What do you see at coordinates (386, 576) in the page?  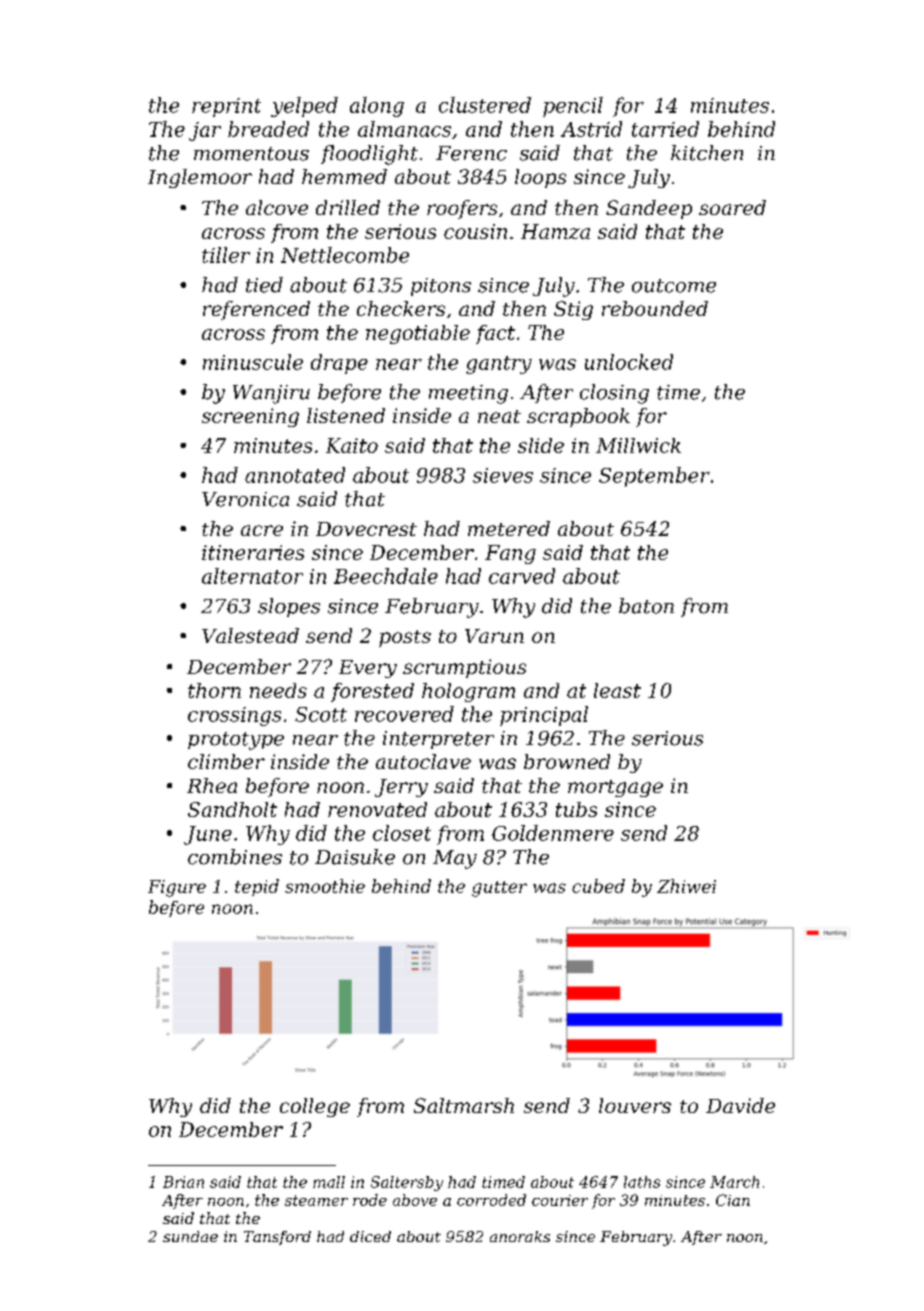 I see `Beechdale` at bounding box center [386, 576].
